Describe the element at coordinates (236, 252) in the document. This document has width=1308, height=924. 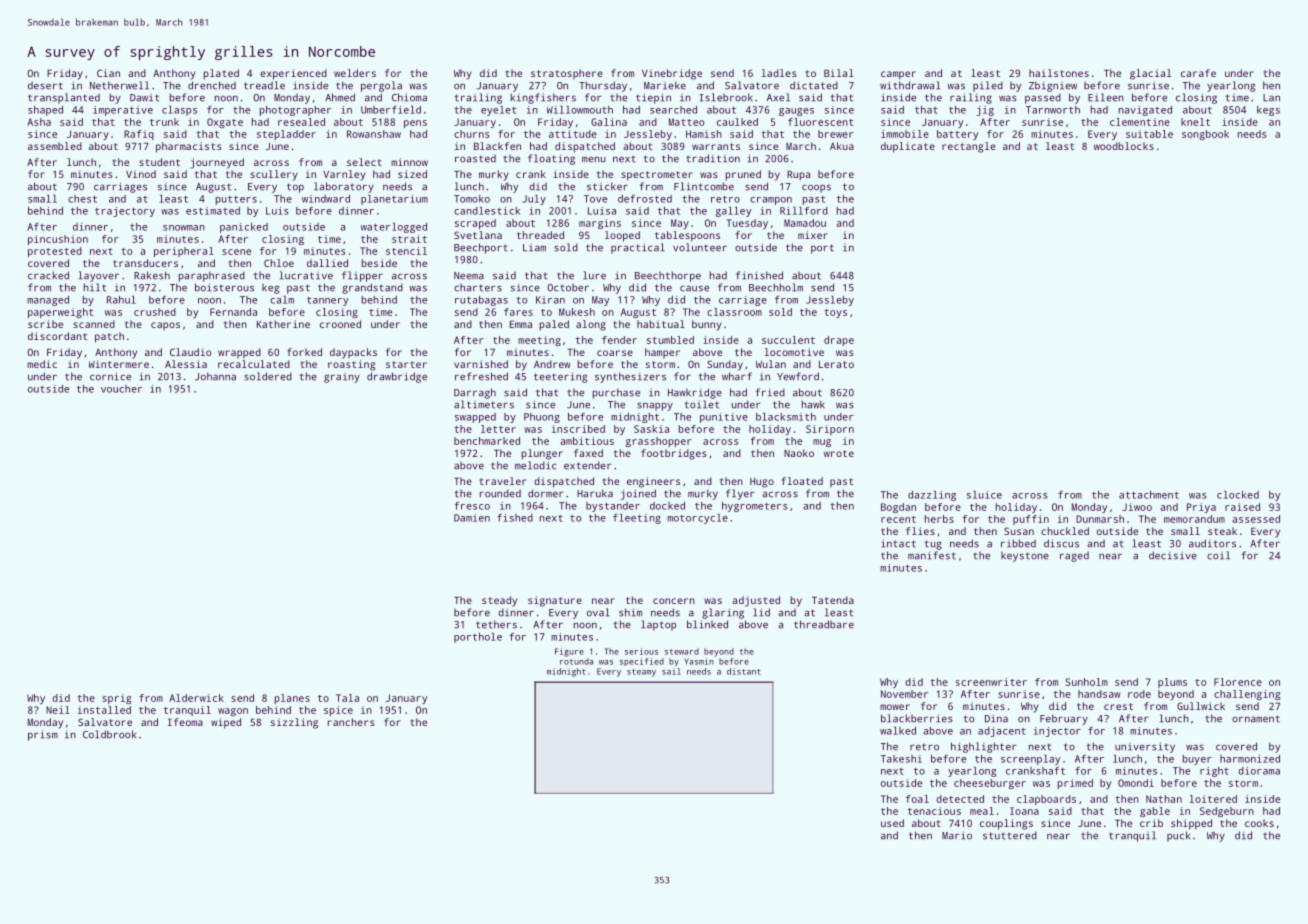
I see `scene` at that location.
